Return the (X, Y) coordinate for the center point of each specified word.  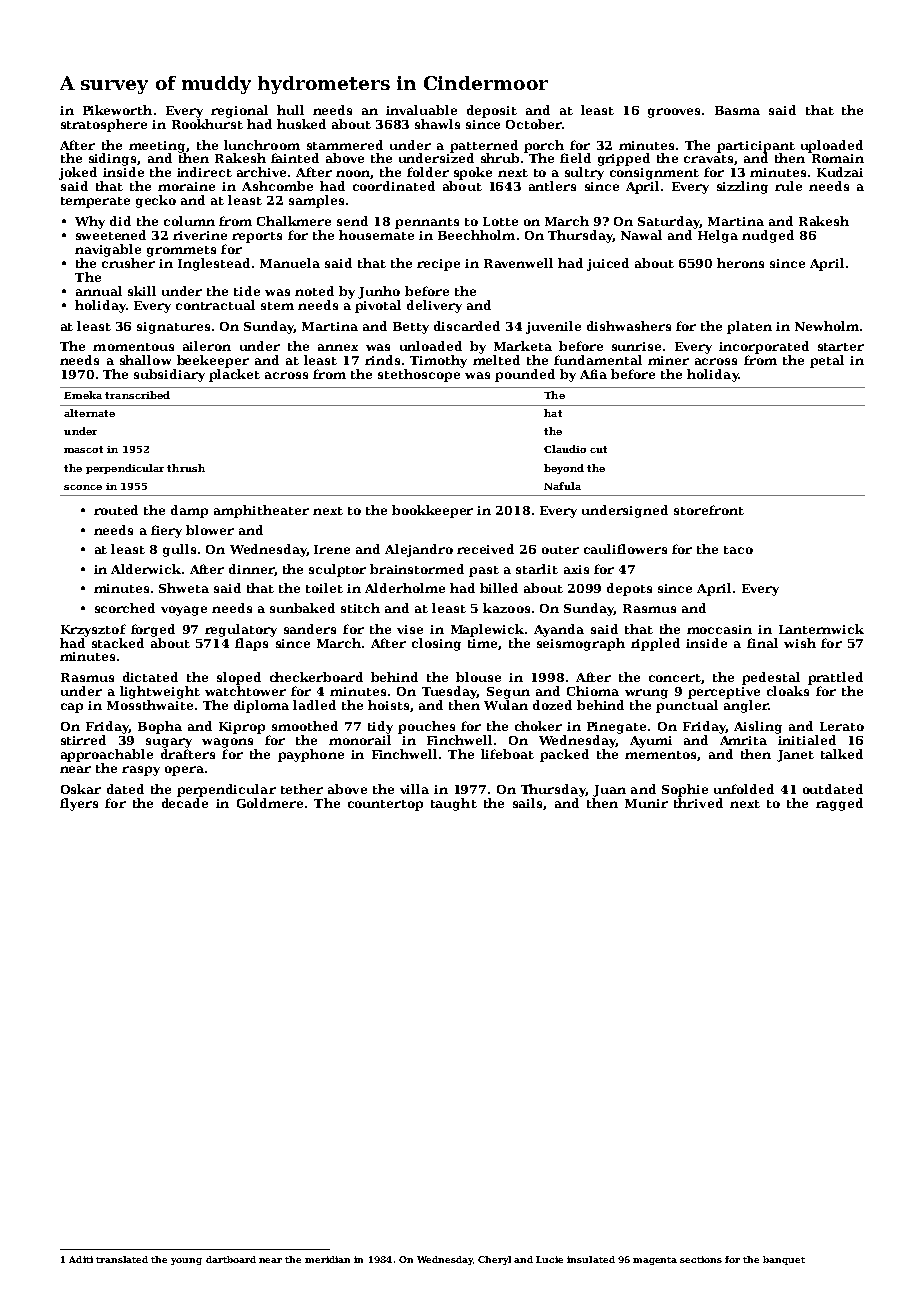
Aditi (81, 1259)
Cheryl (494, 1260)
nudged (768, 236)
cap (72, 708)
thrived (698, 803)
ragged (839, 804)
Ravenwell (518, 263)
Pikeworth (117, 110)
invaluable (421, 110)
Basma (737, 110)
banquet (784, 1260)
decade (185, 803)
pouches (426, 727)
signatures (173, 328)
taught (454, 804)
